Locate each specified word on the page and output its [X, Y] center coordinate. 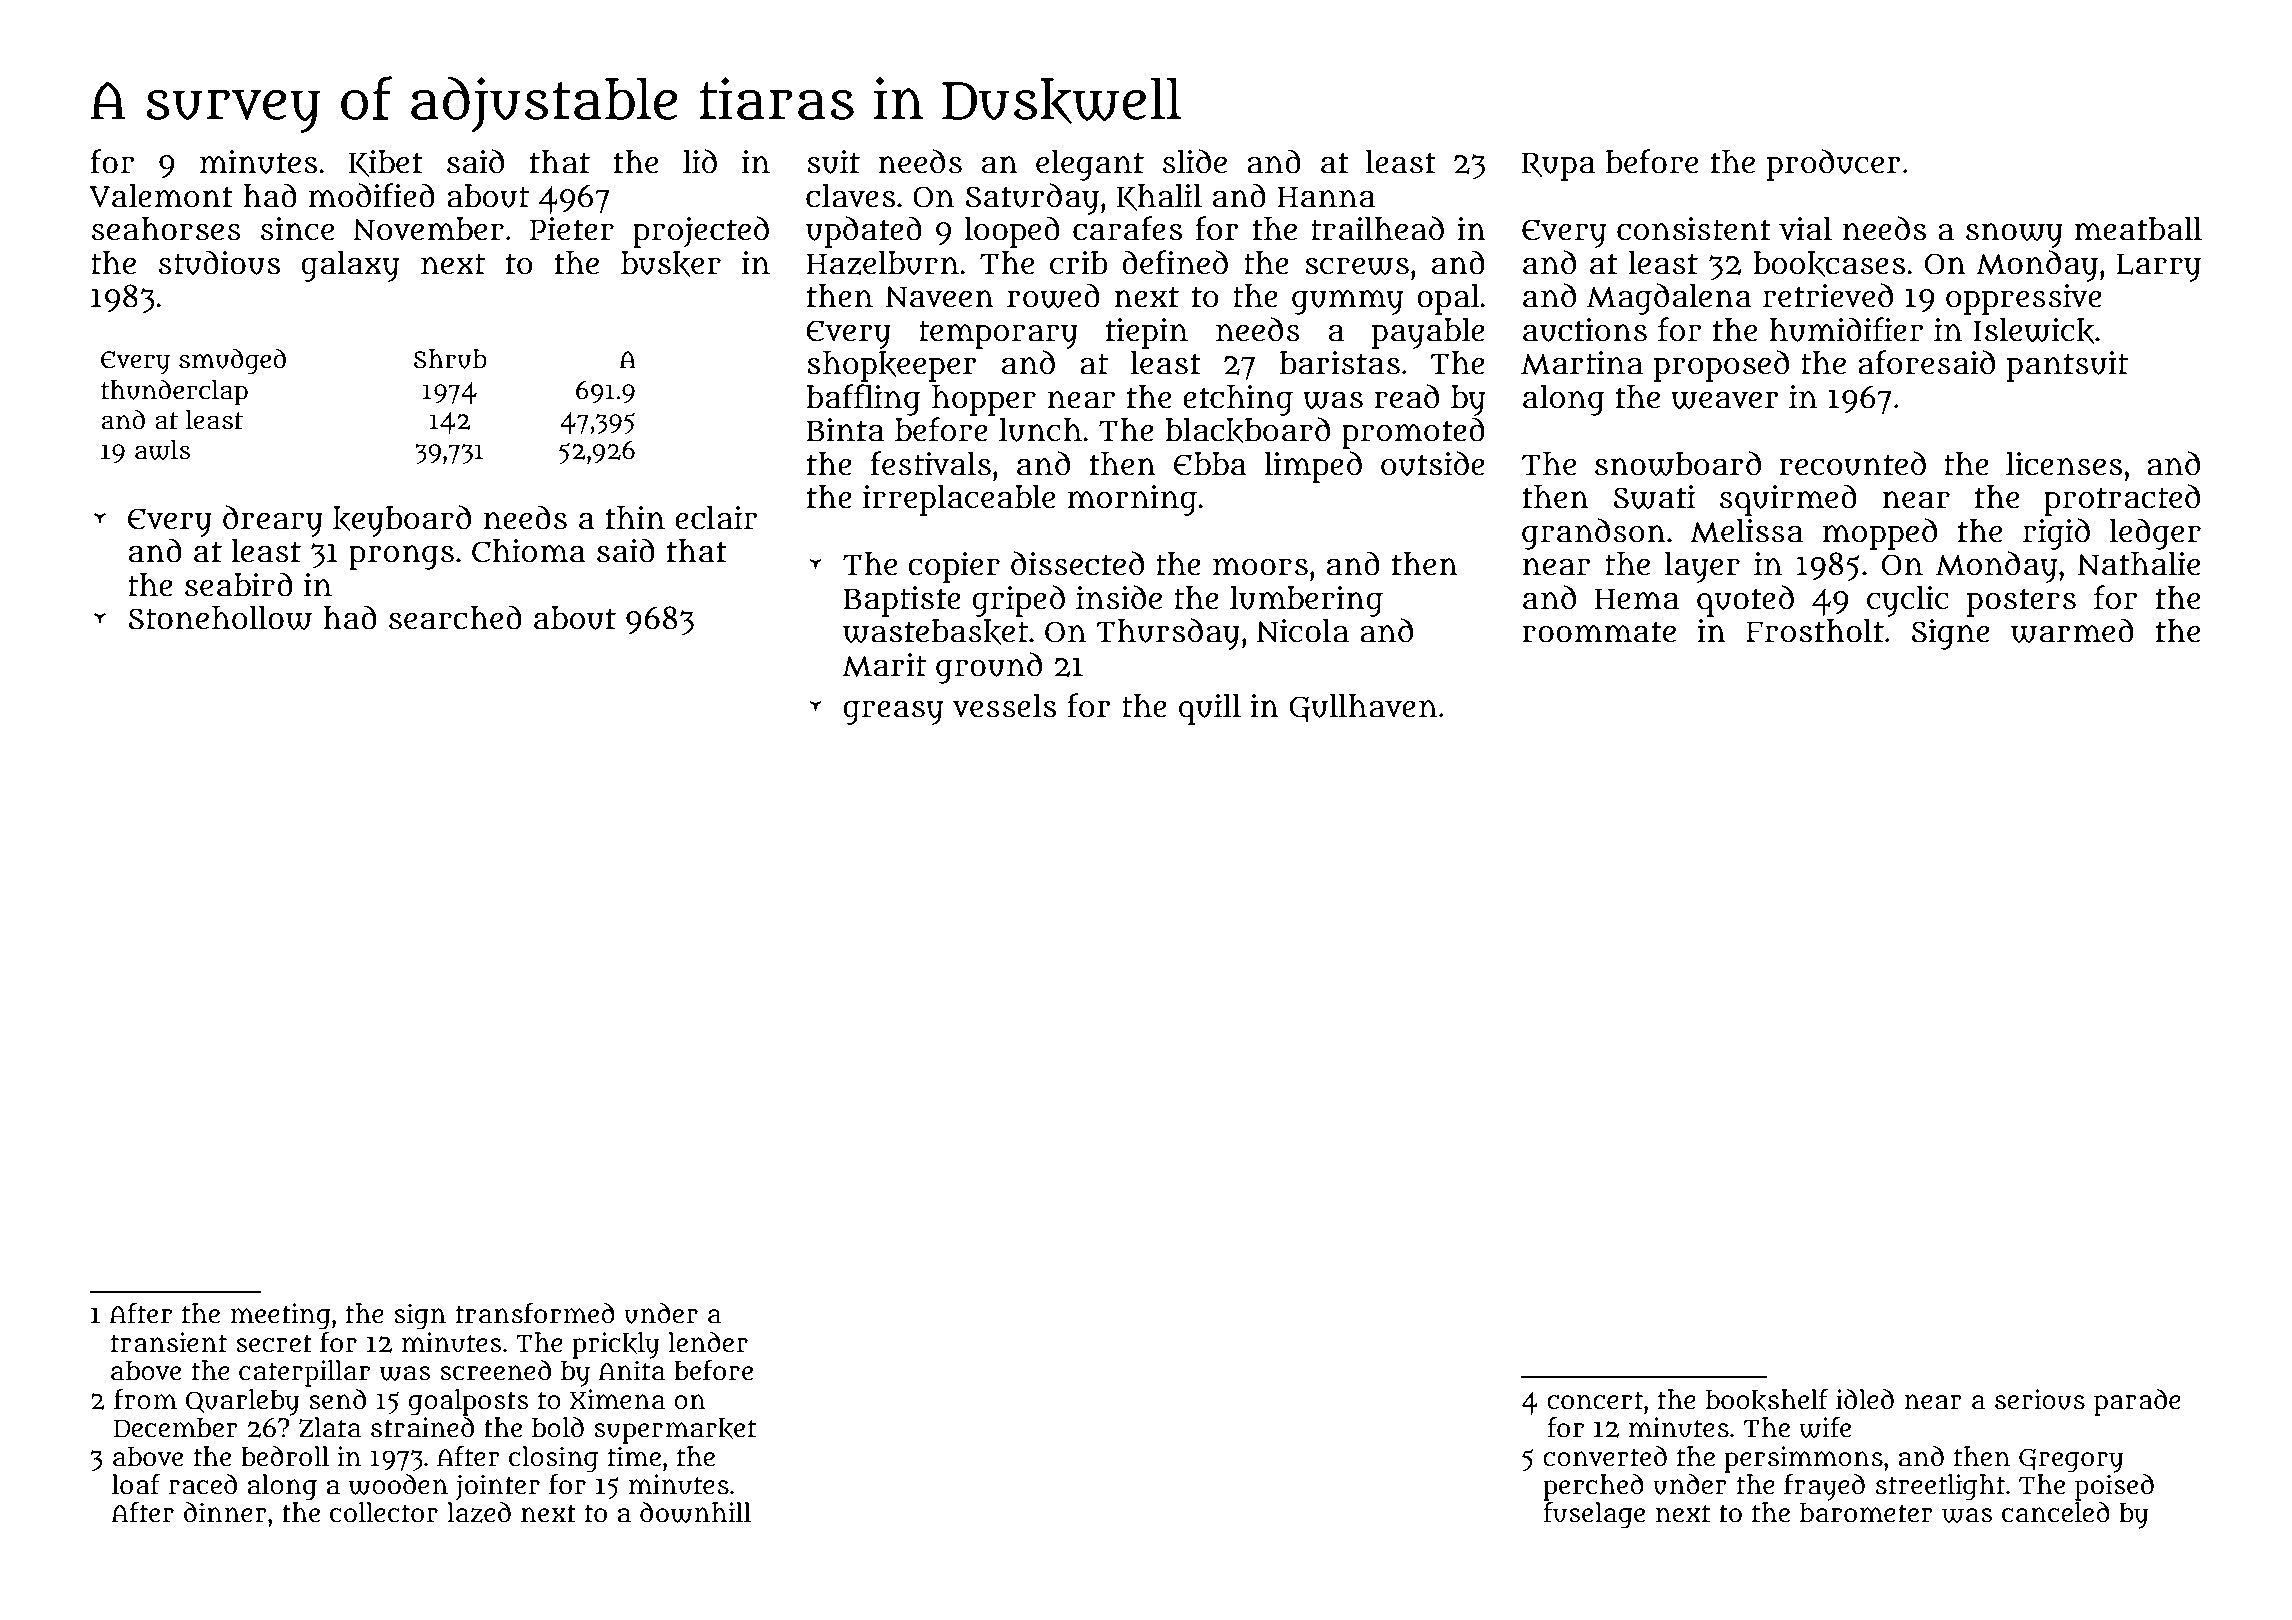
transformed [535, 1313]
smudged [232, 361]
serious [2040, 1399]
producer [1833, 165]
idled [1865, 1399]
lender [708, 1342]
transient [168, 1342]
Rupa [1558, 166]
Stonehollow [220, 618]
